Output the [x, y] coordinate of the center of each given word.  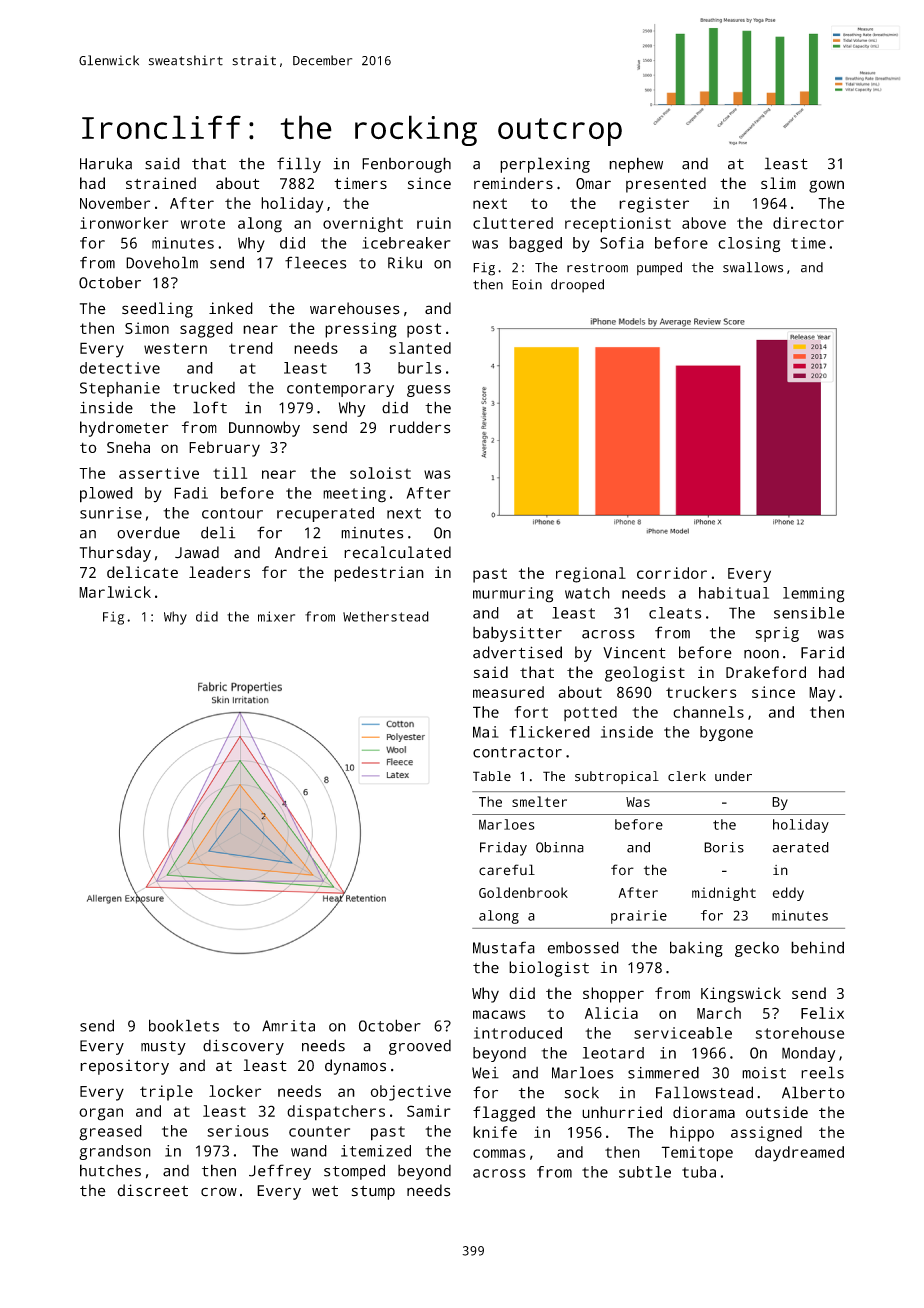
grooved [420, 1047]
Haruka [106, 163]
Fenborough [406, 165]
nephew [636, 165]
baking [696, 949]
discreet [152, 1190]
